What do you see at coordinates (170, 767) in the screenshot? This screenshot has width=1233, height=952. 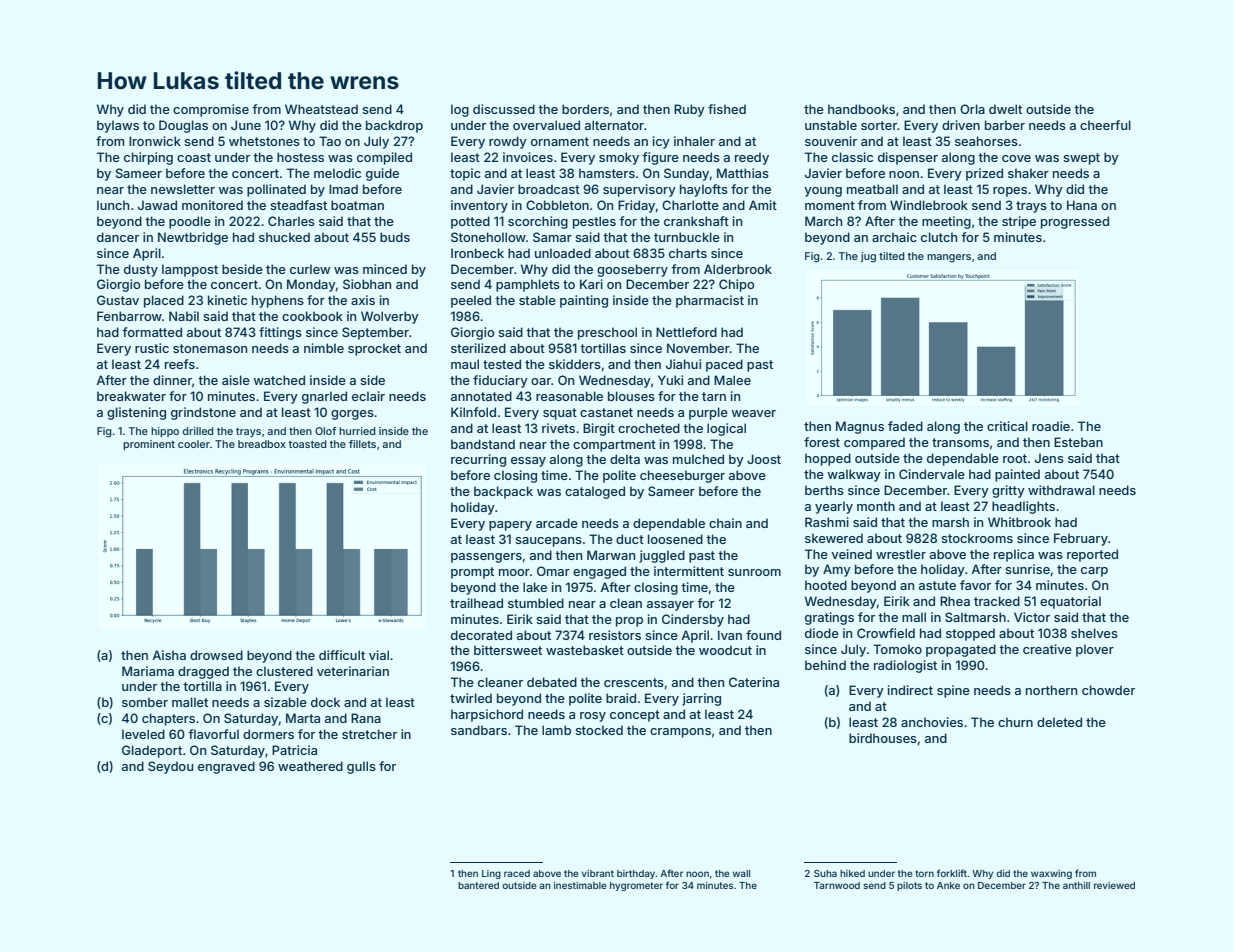 I see `Seydou` at bounding box center [170, 767].
